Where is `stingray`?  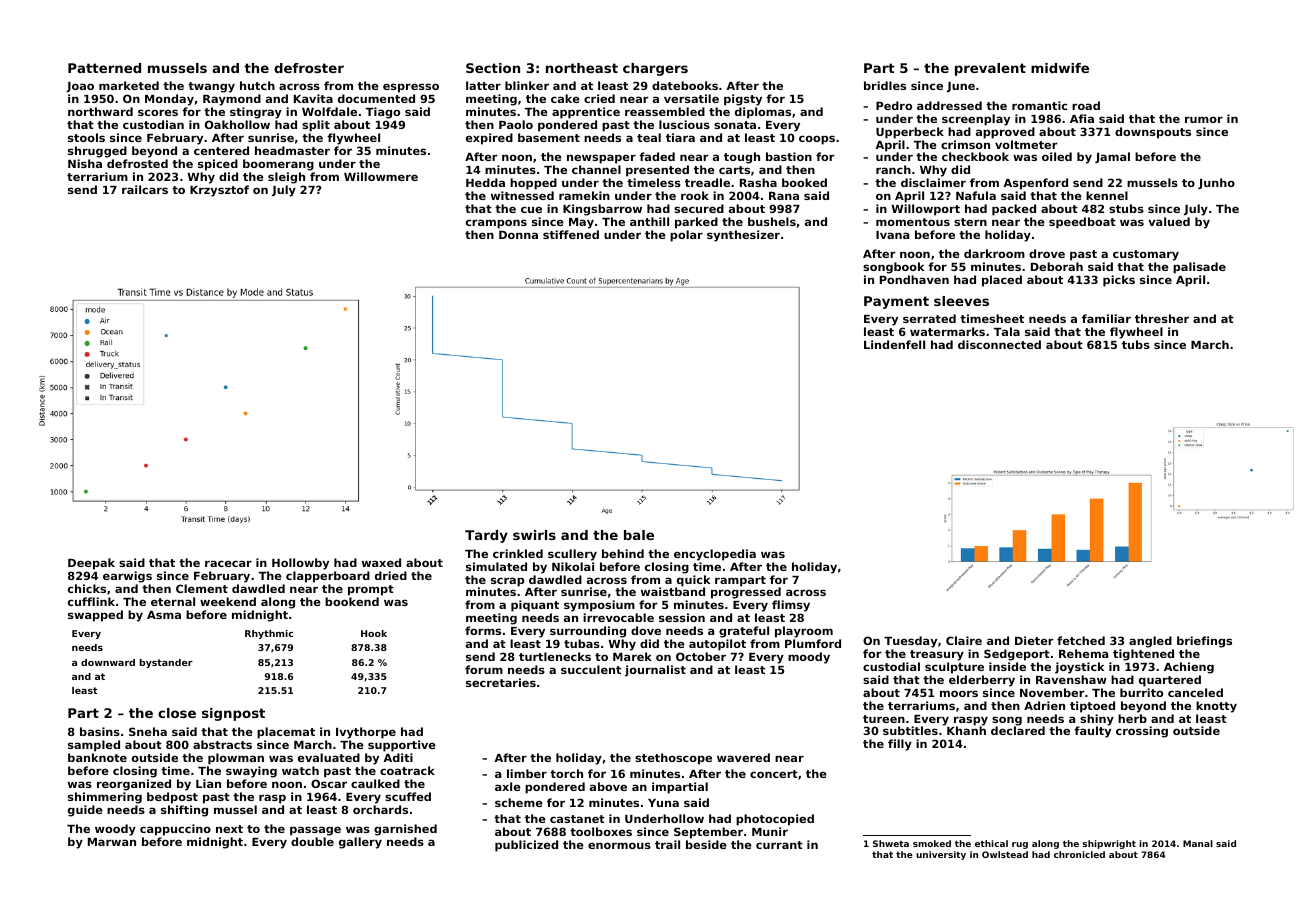 stingray is located at coordinates (256, 113).
